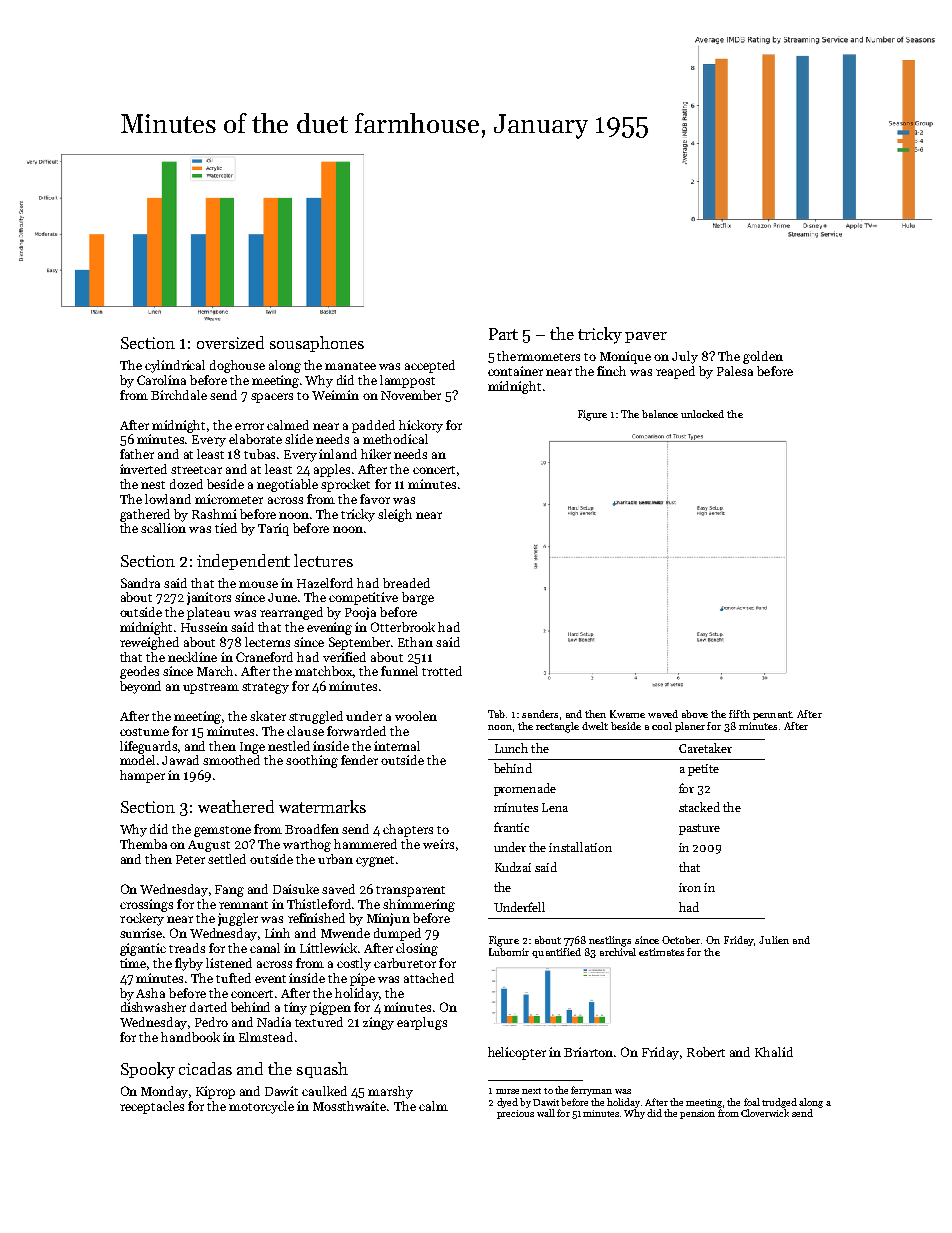 The width and height of the image is (952, 1233). Describe the element at coordinates (140, 687) in the image. I see `beyond` at that location.
